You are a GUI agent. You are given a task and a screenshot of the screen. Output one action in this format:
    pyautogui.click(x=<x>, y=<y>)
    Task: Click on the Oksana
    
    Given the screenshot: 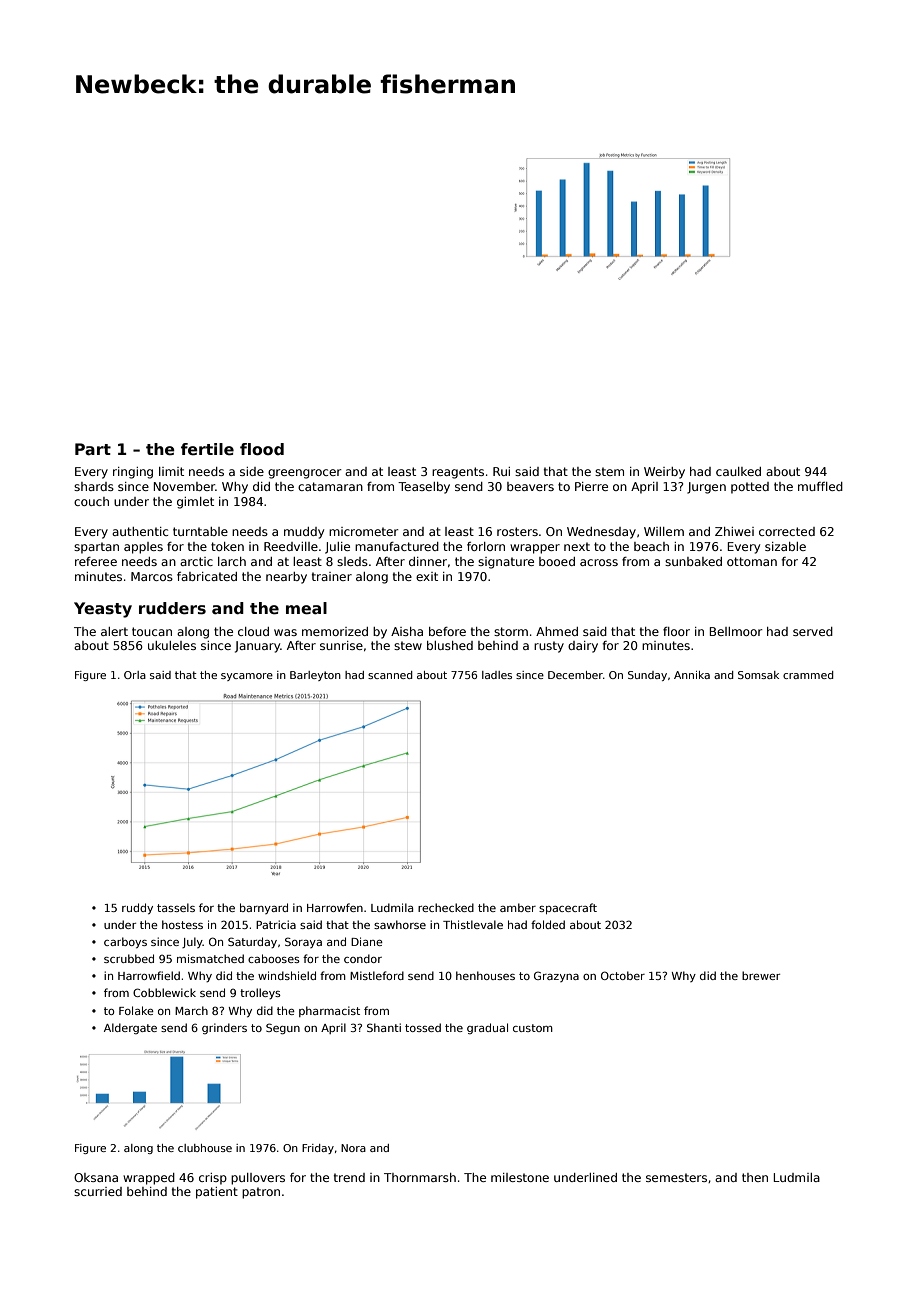 What is the action you would take?
    pyautogui.click(x=96, y=1177)
